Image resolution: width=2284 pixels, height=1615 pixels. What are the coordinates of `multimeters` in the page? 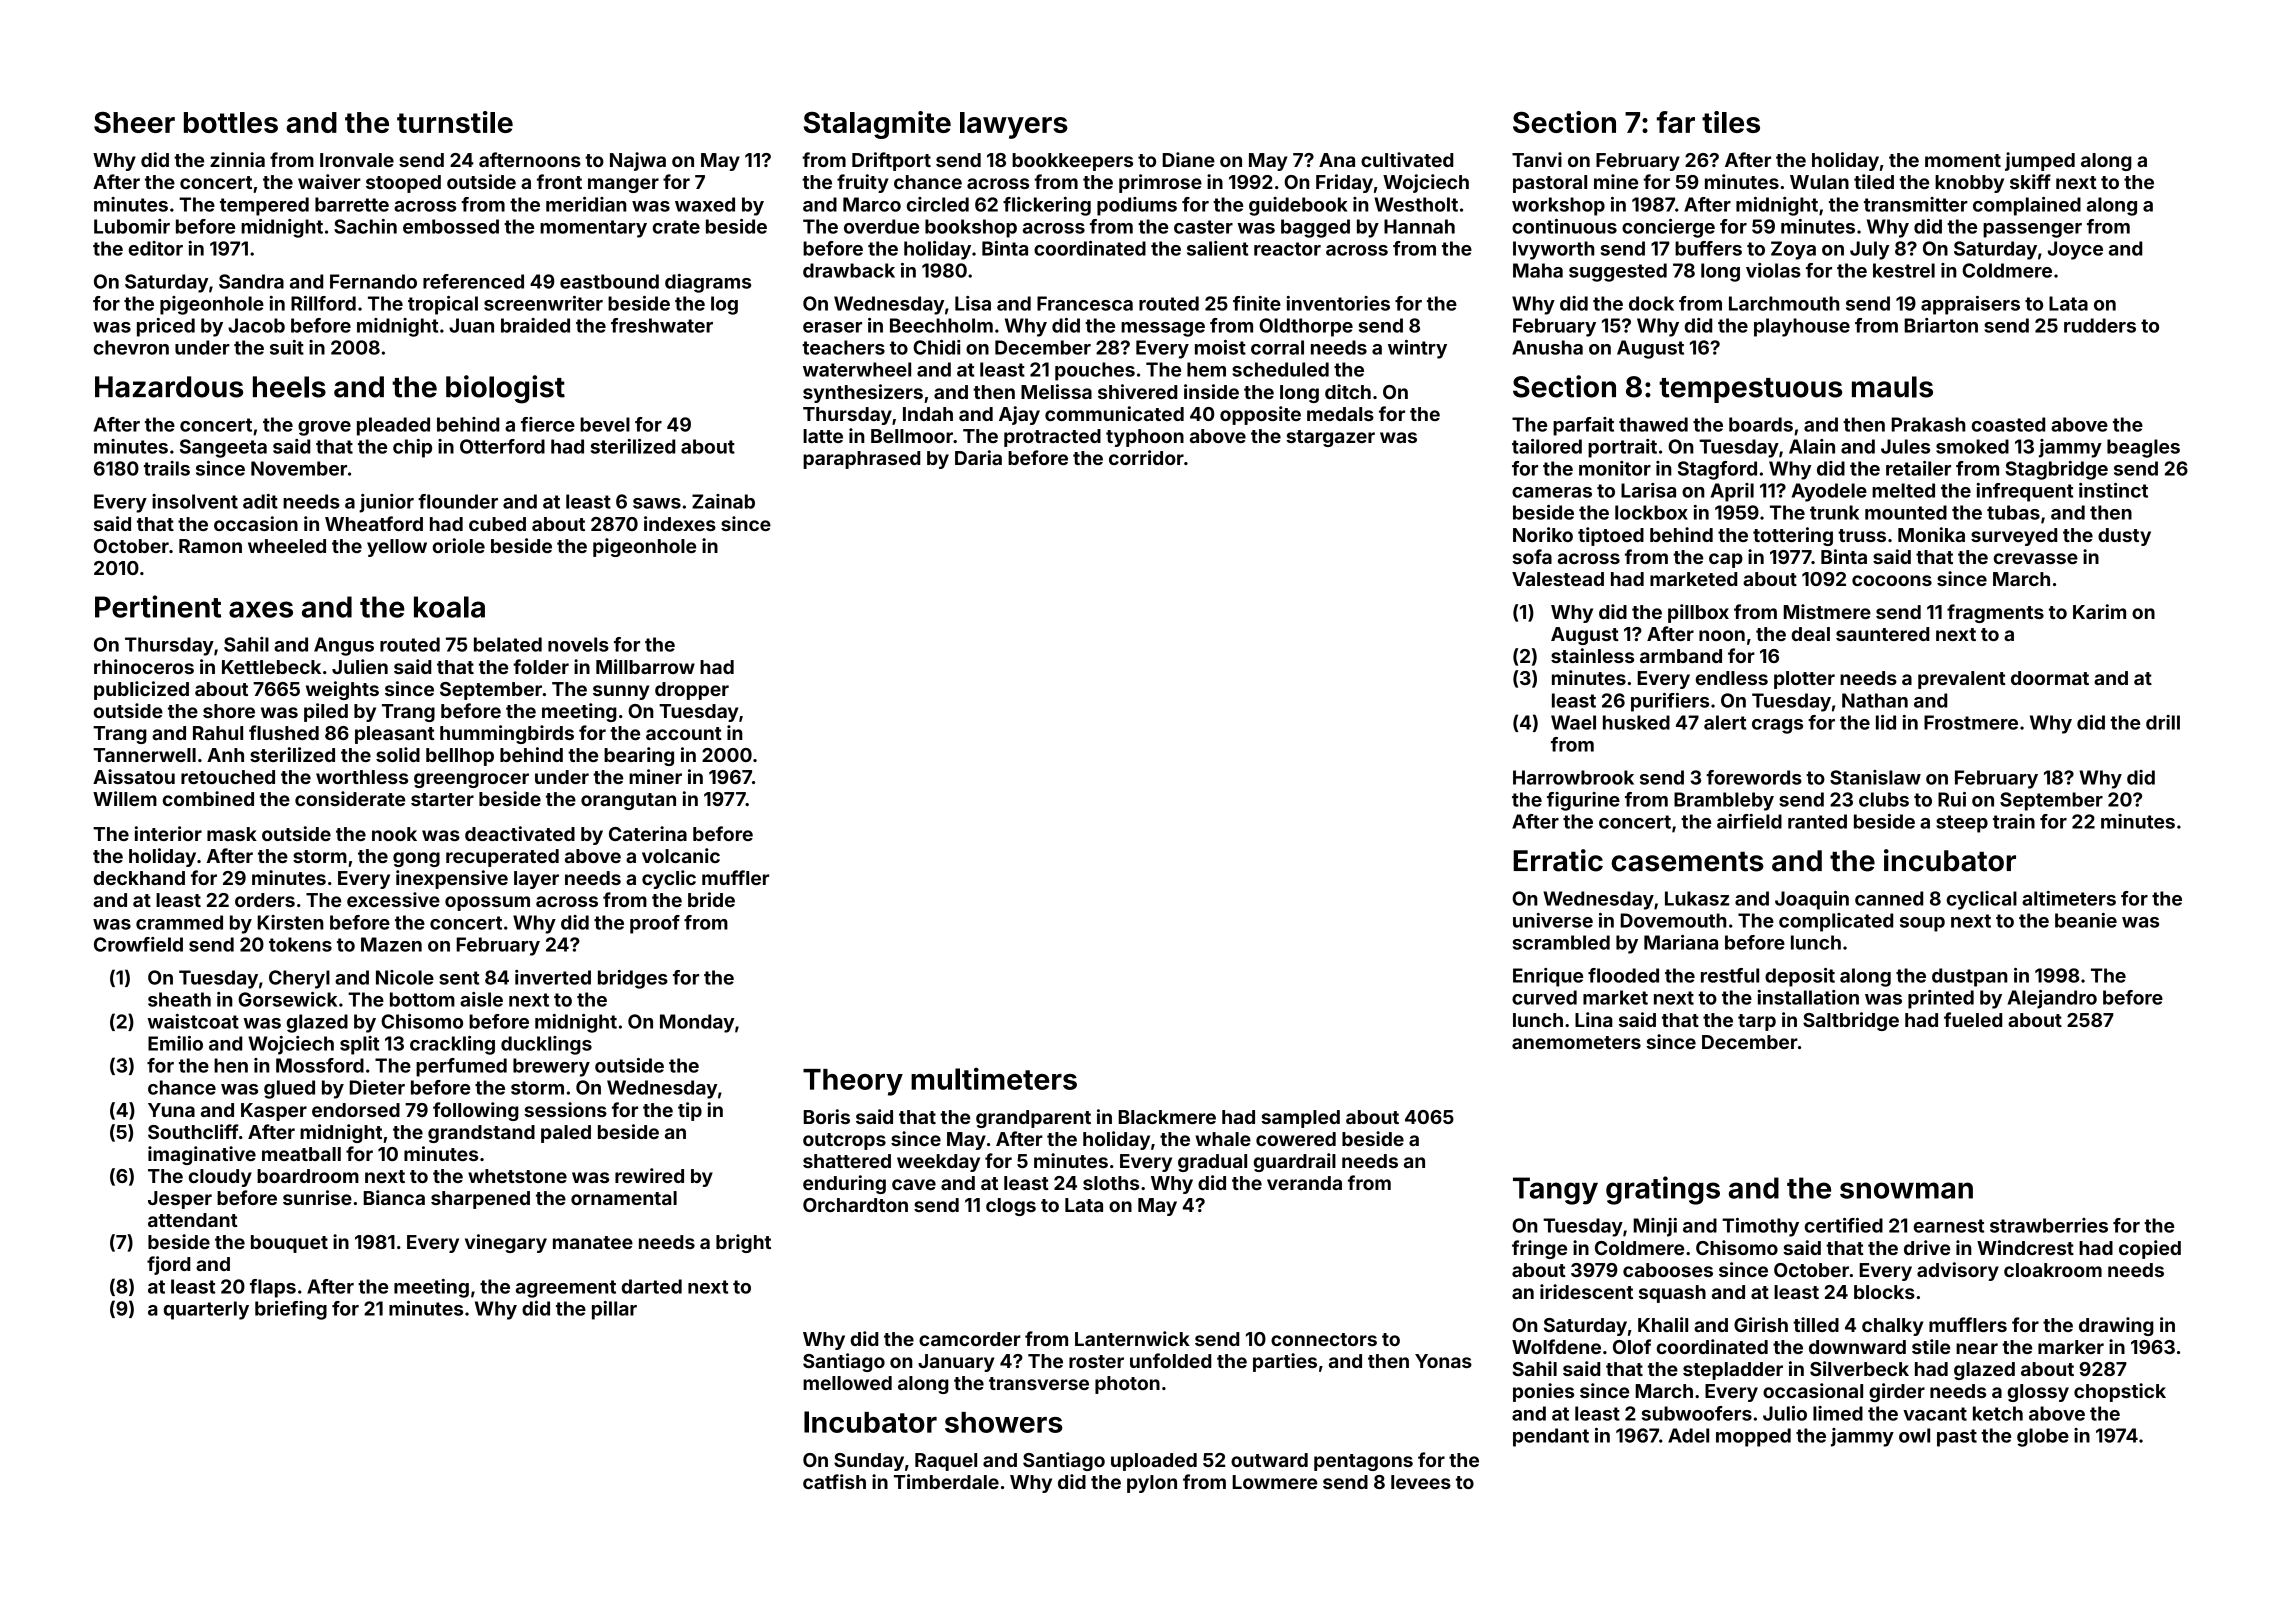 It's located at (994, 1078).
